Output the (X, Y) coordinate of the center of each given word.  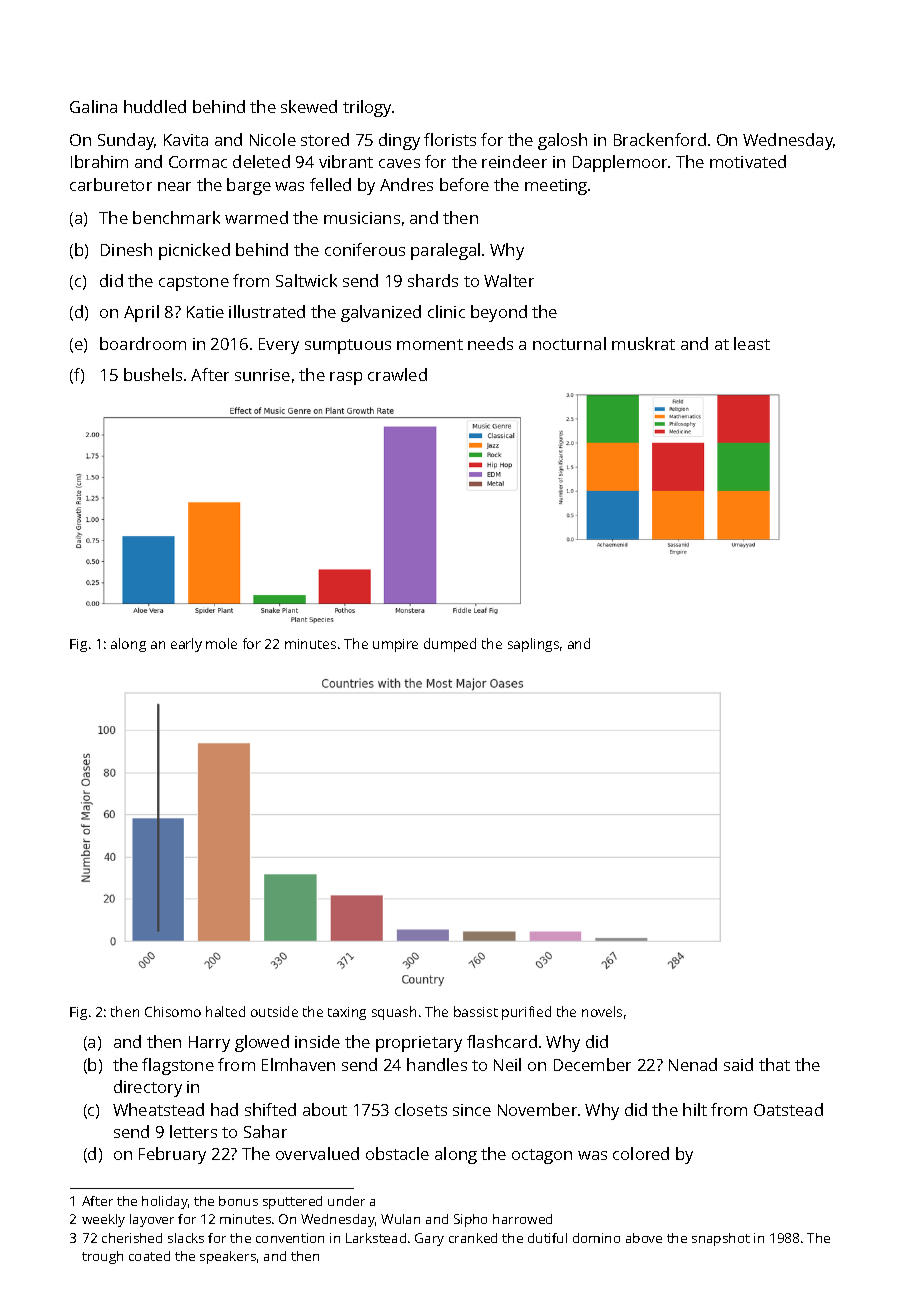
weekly (103, 1220)
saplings (533, 645)
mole (221, 643)
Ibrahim (99, 161)
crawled (397, 374)
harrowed (522, 1219)
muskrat (643, 343)
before (464, 184)
